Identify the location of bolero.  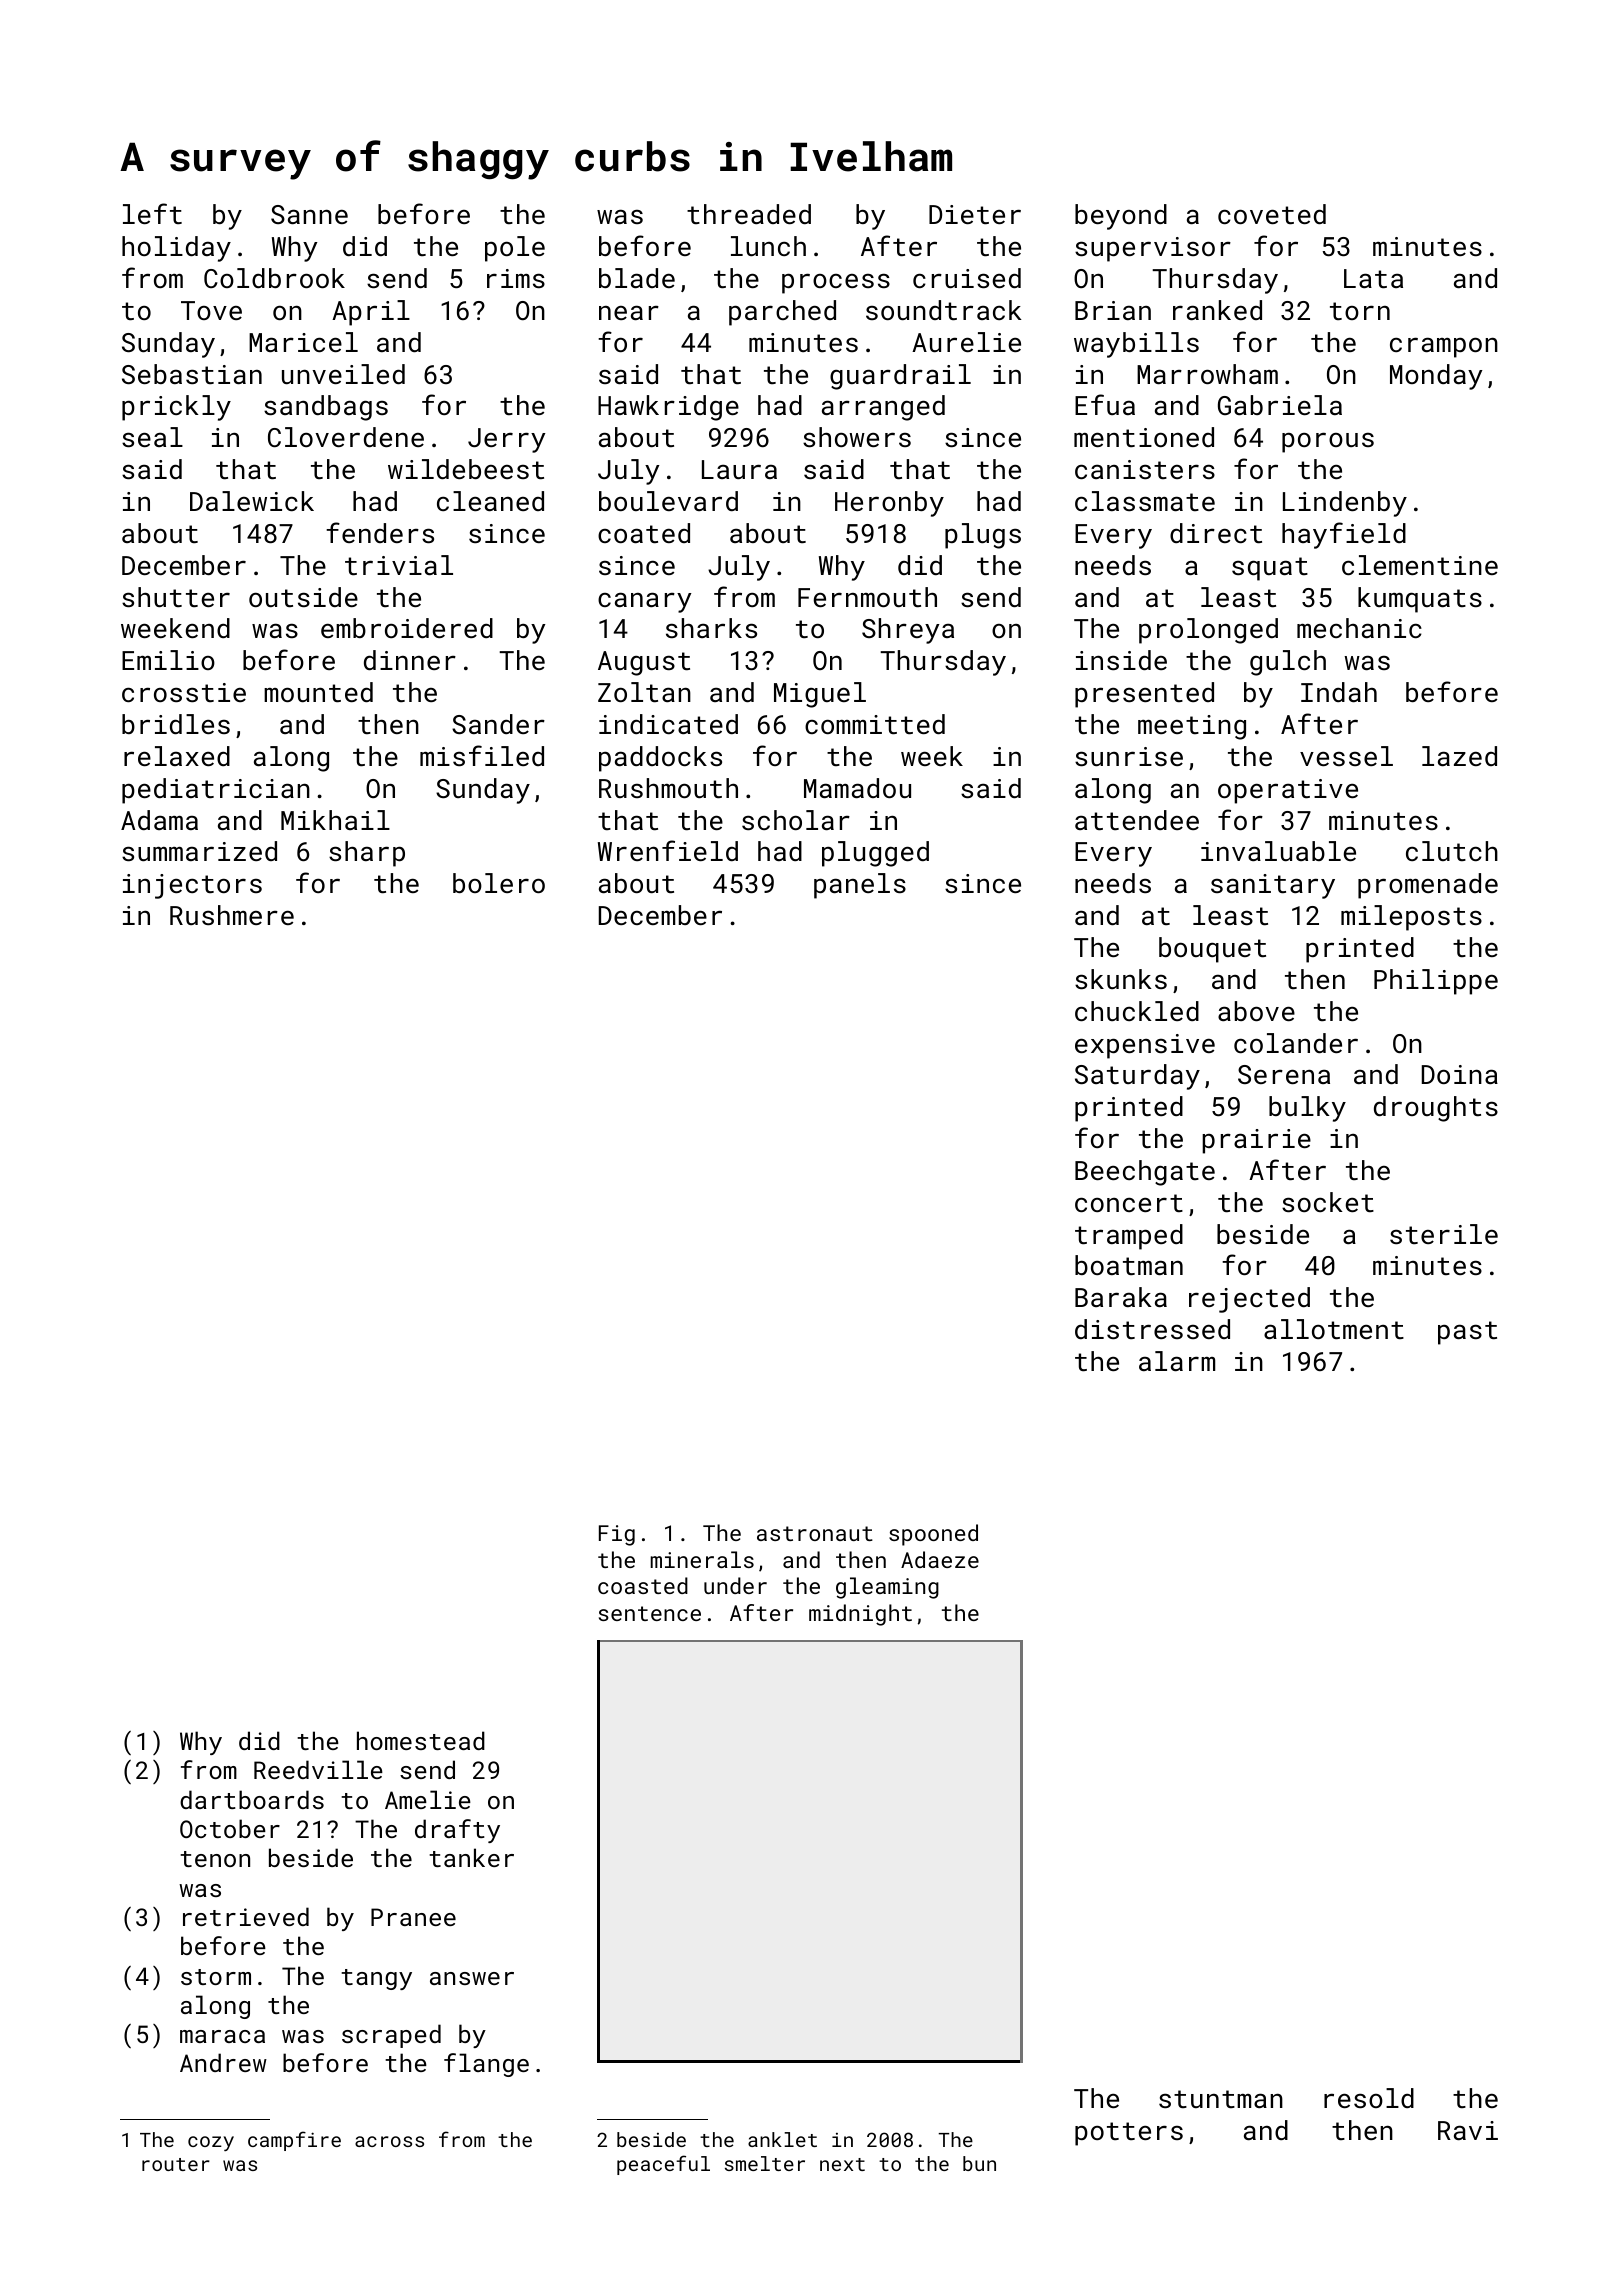
(499, 883).
